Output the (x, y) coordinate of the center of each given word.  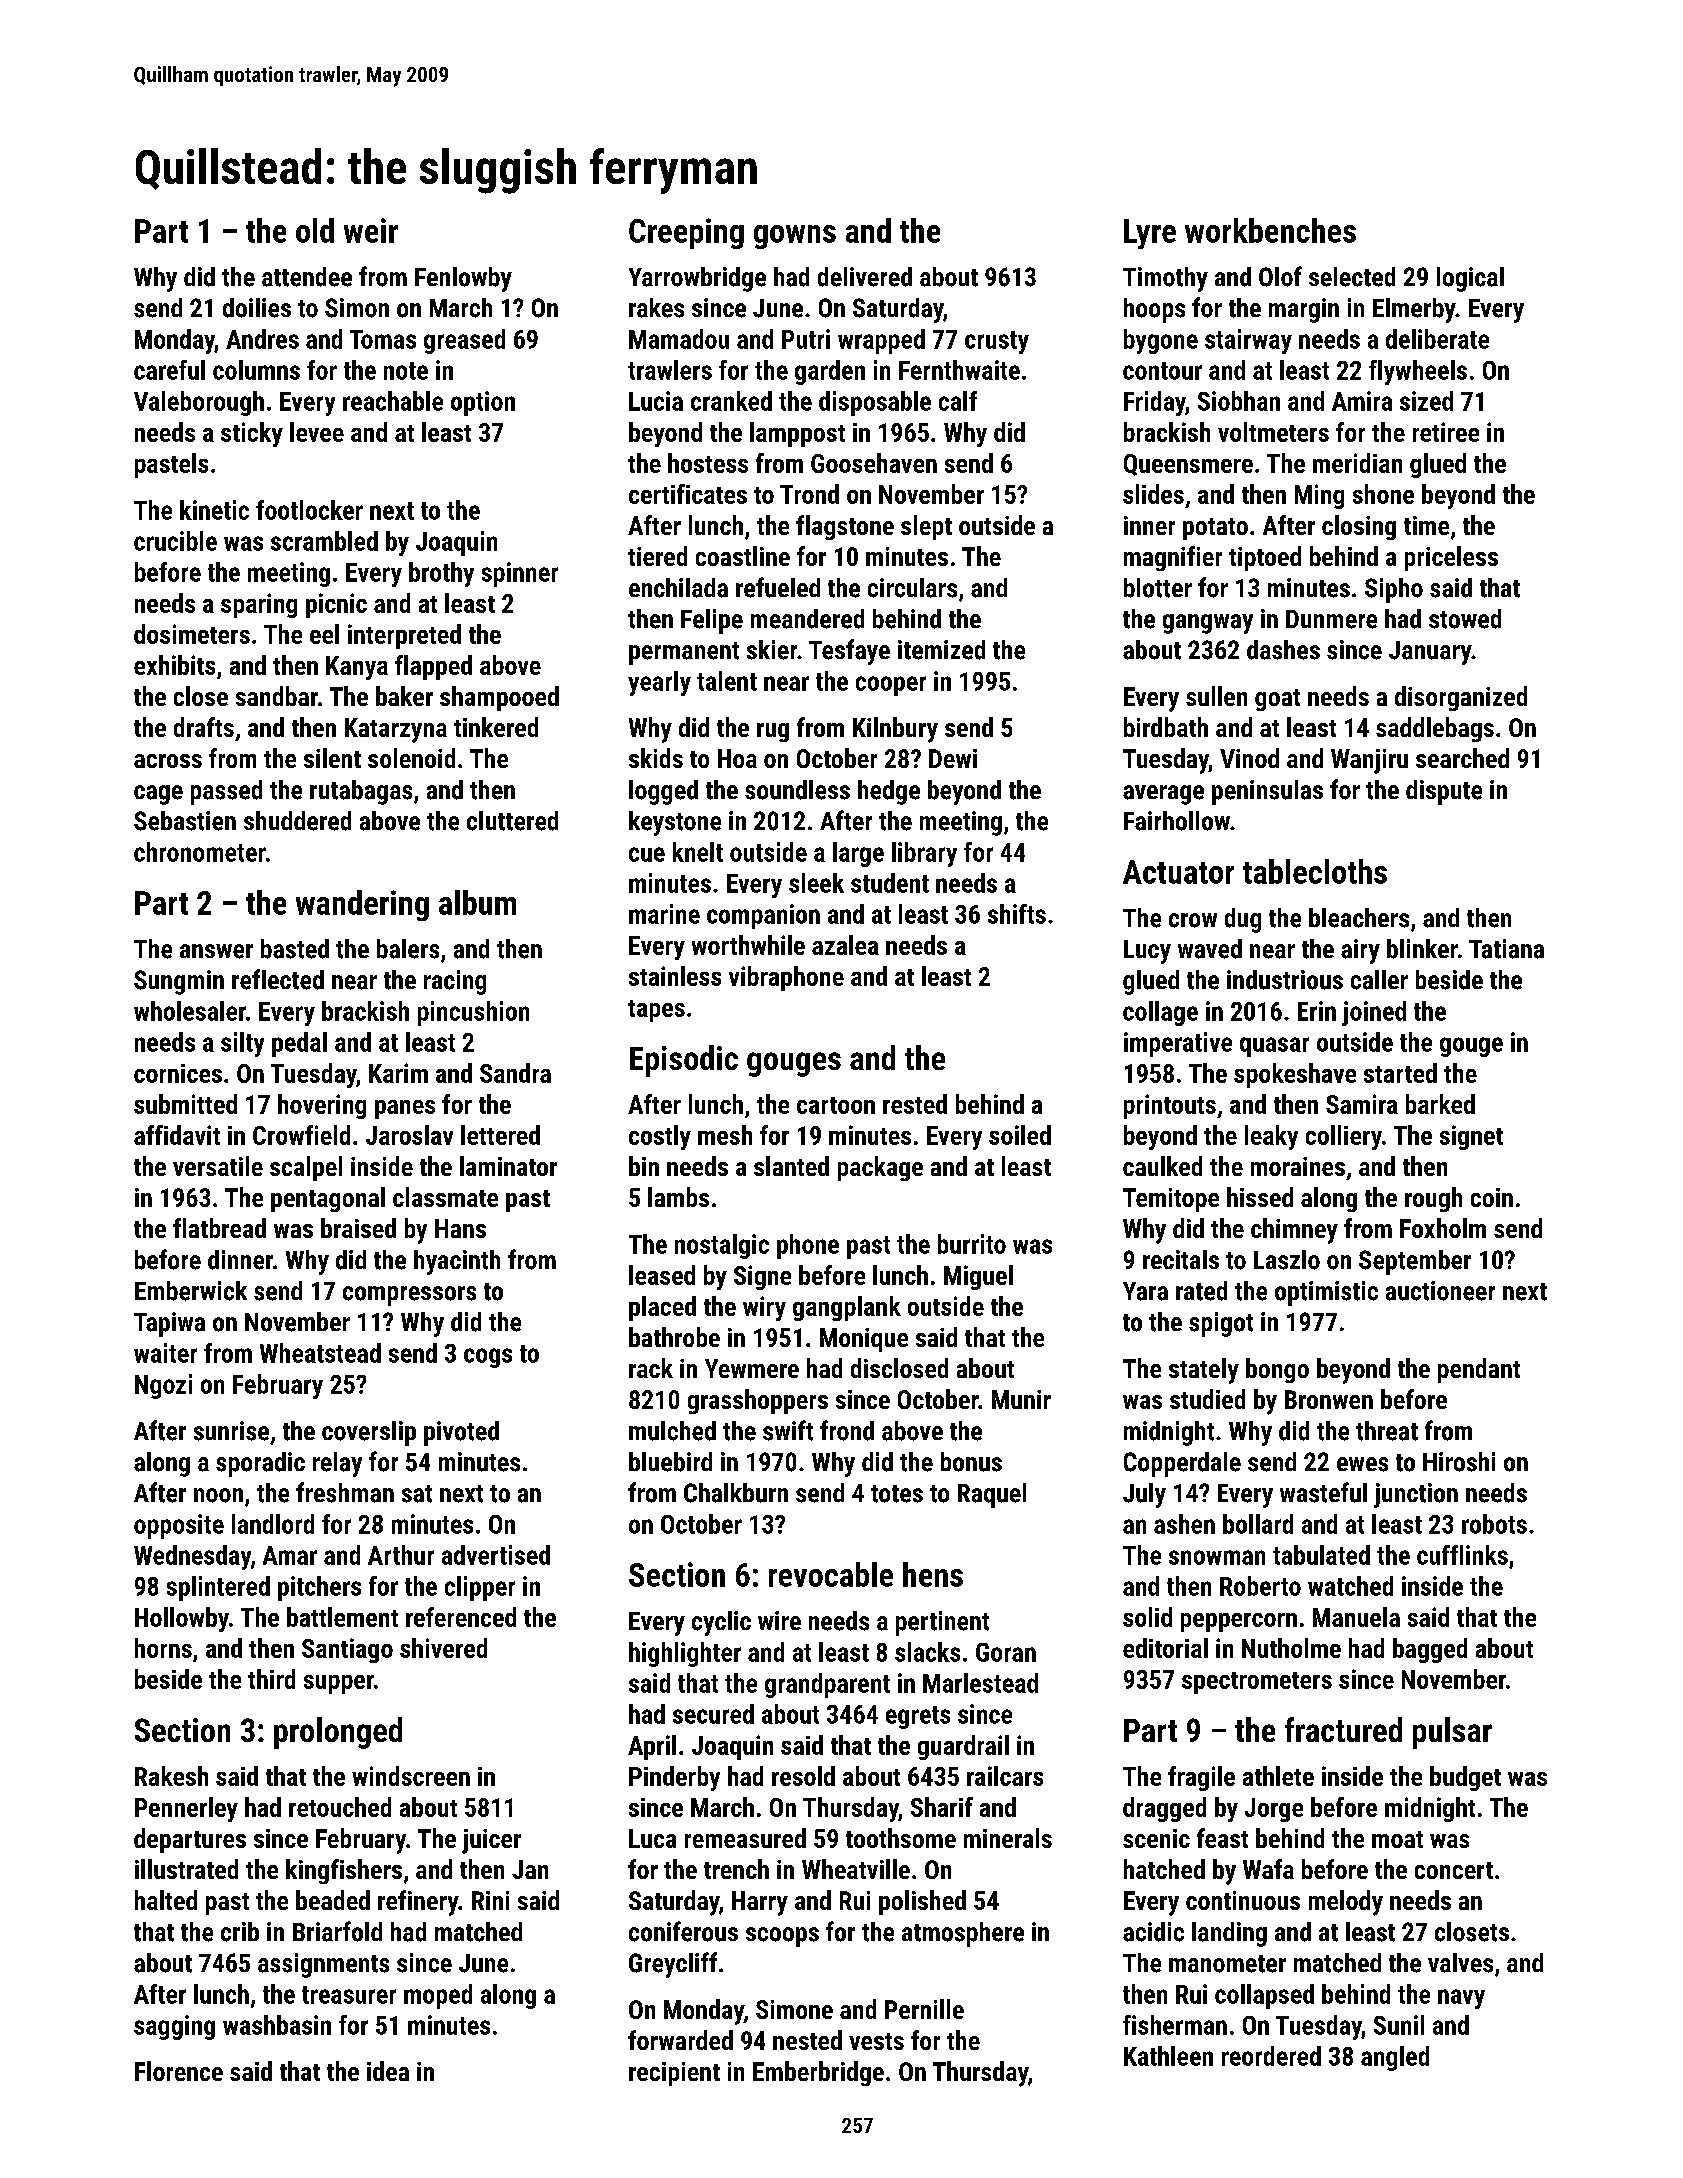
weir (371, 230)
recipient (674, 2074)
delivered (865, 277)
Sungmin (179, 982)
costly (660, 1137)
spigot (1221, 1324)
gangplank (847, 1308)
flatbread (219, 1228)
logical (1470, 279)
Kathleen (1168, 2056)
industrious (1285, 980)
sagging (174, 2027)
